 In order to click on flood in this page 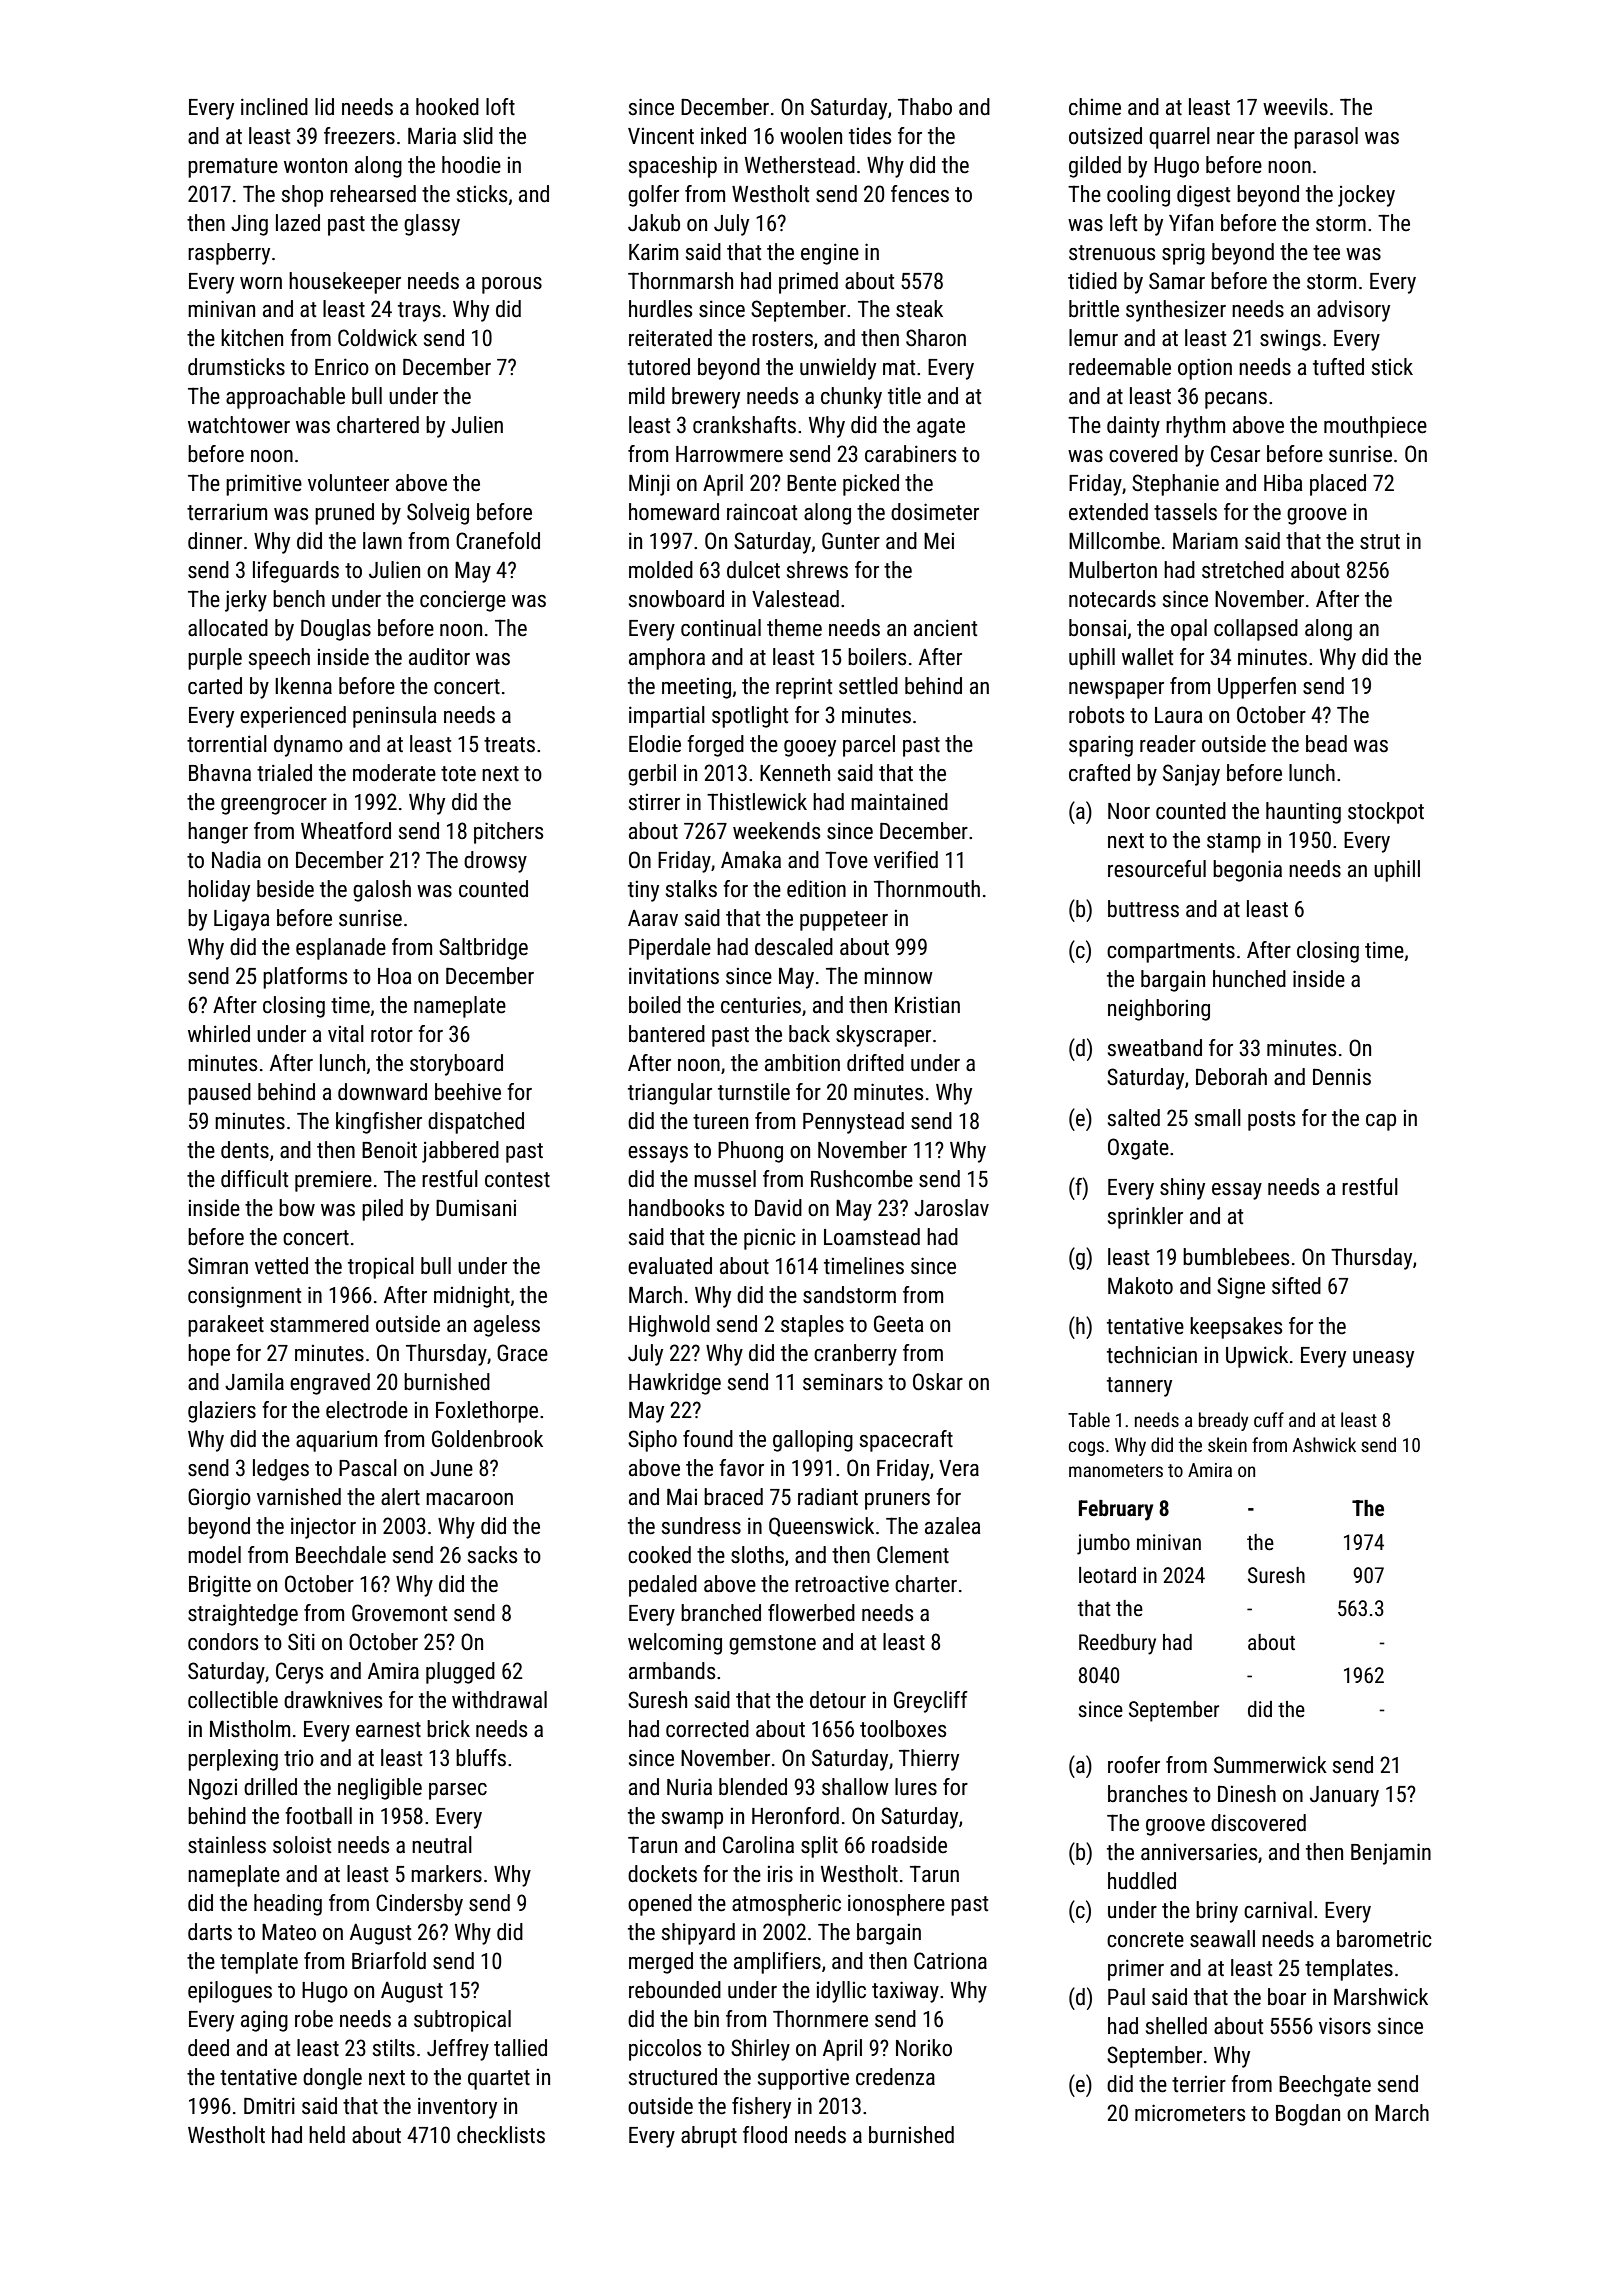, I will do `click(765, 2135)`.
